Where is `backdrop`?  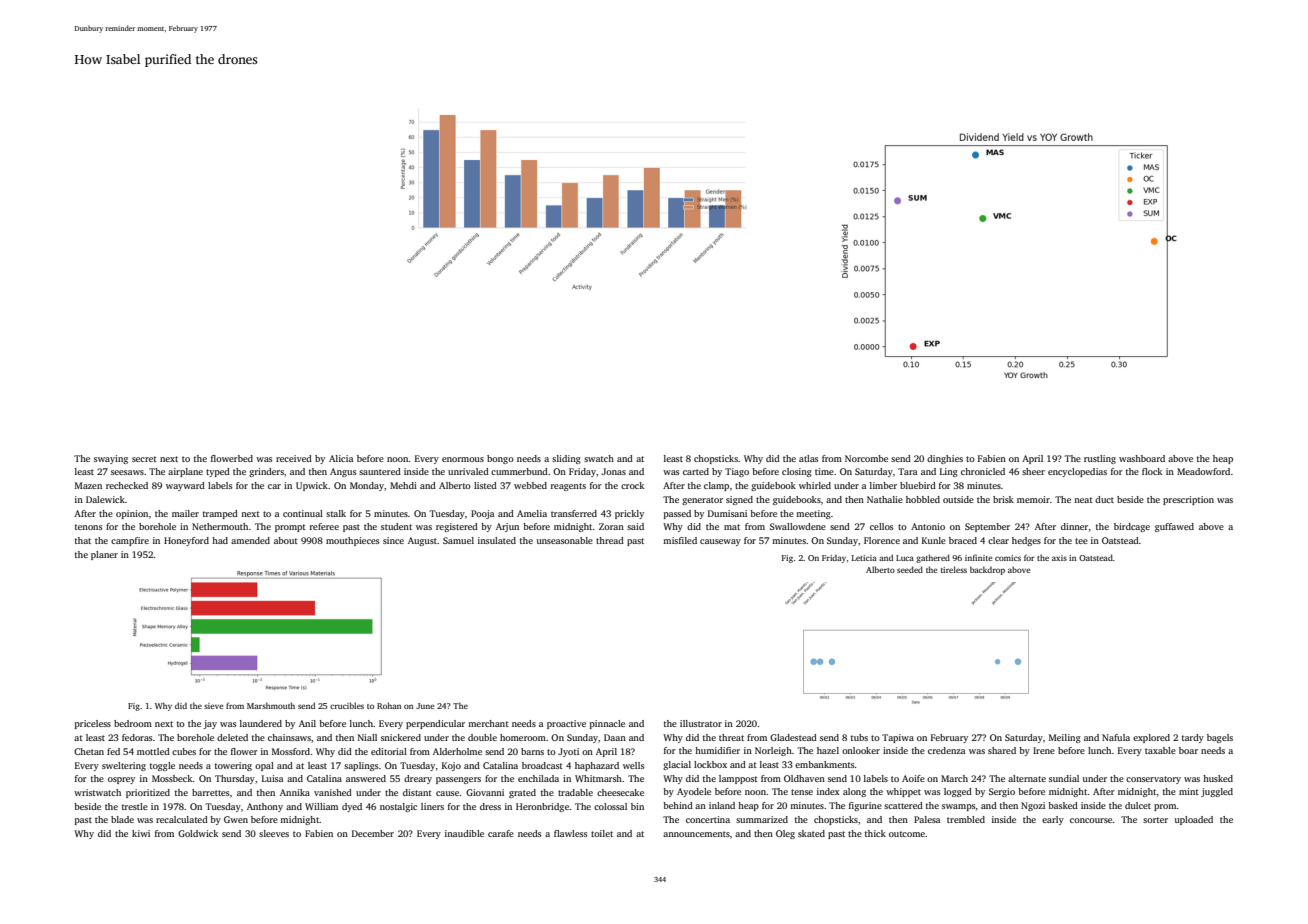
backdrop is located at coordinates (987, 570).
